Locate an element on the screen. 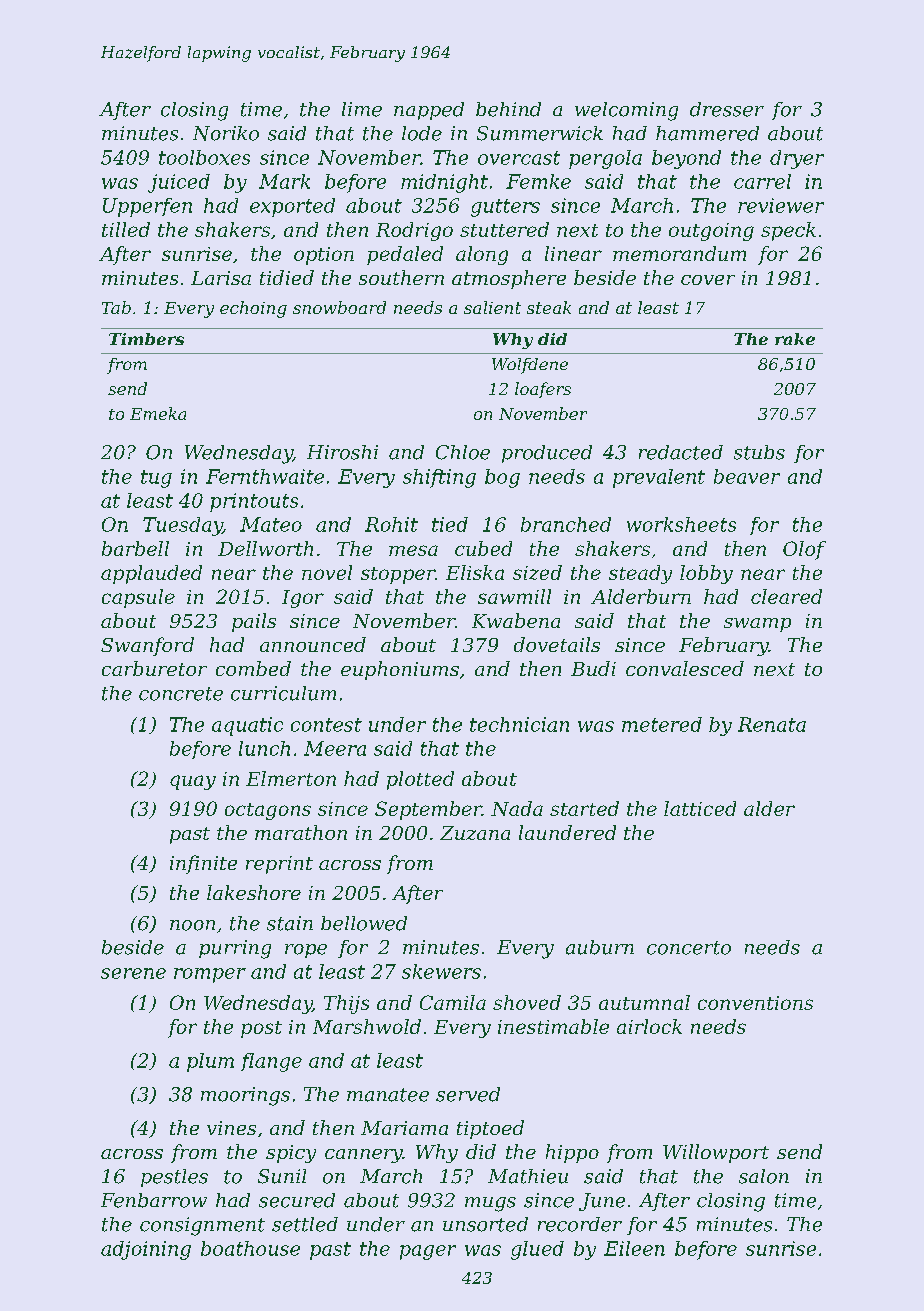 The height and width of the screenshot is (1311, 924). Eileen is located at coordinates (634, 1248).
